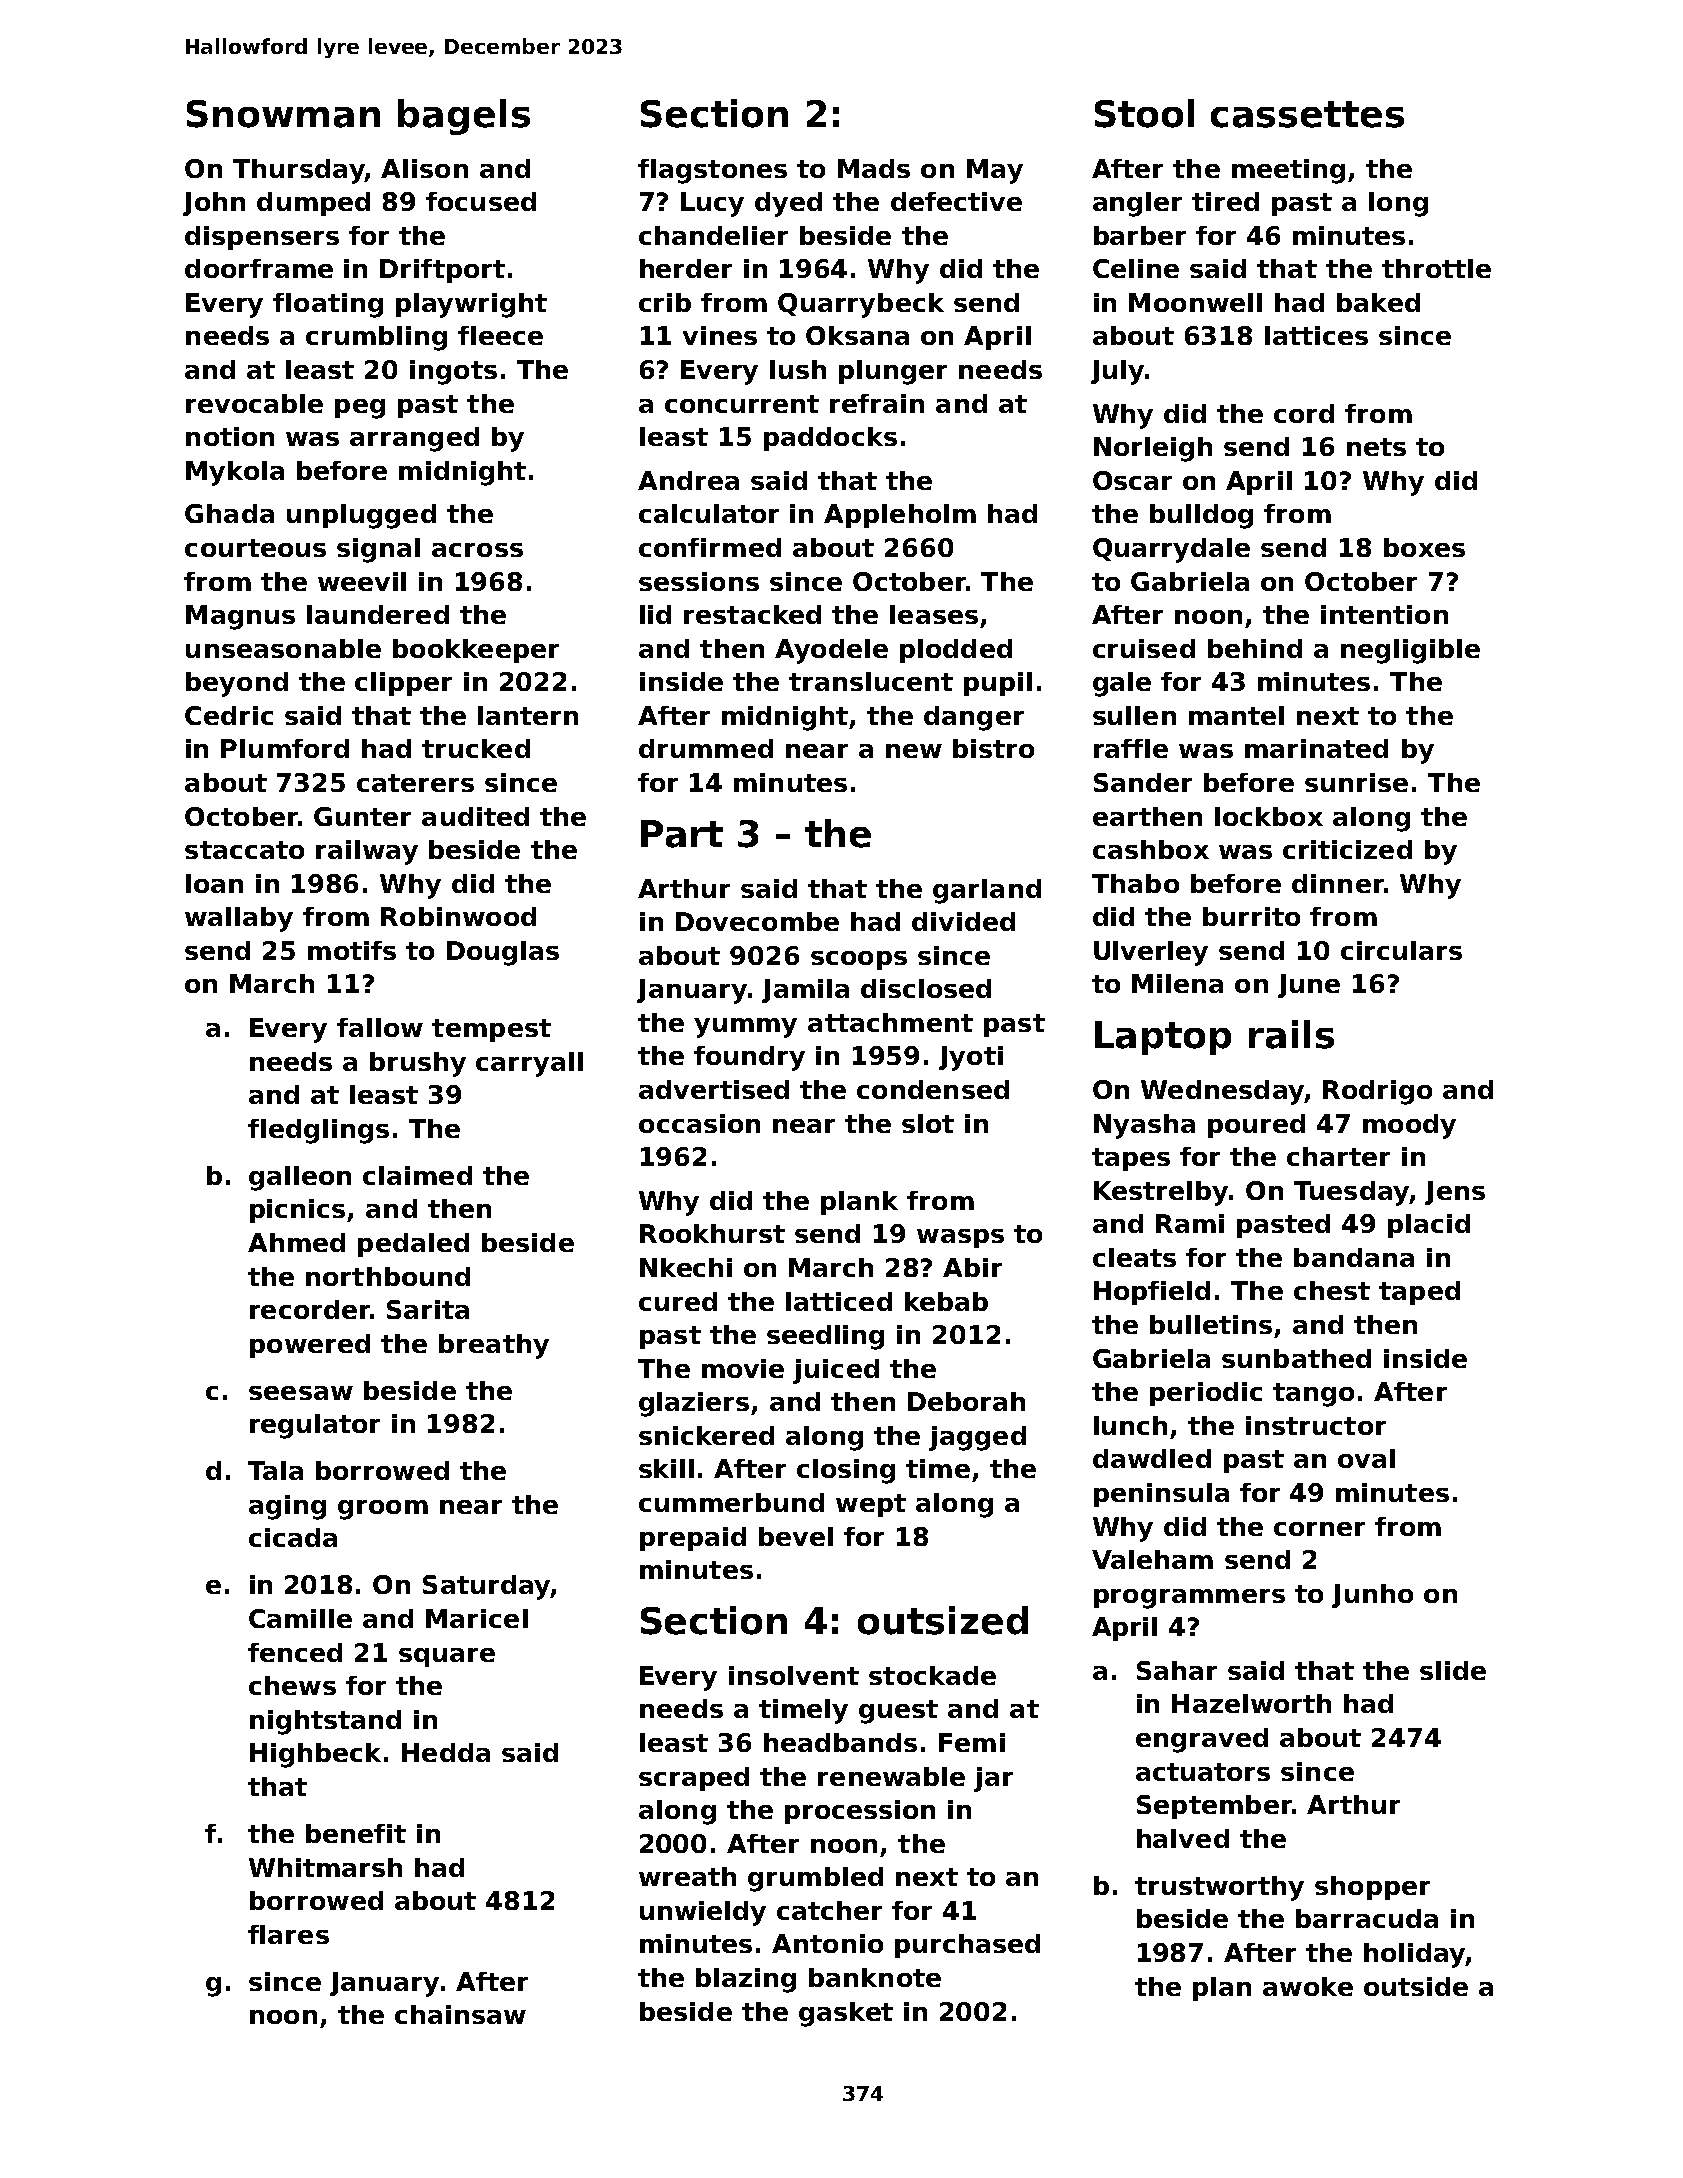 This document has width=1683, height=2178. What do you see at coordinates (460, 2014) in the document?
I see `chainsaw` at bounding box center [460, 2014].
